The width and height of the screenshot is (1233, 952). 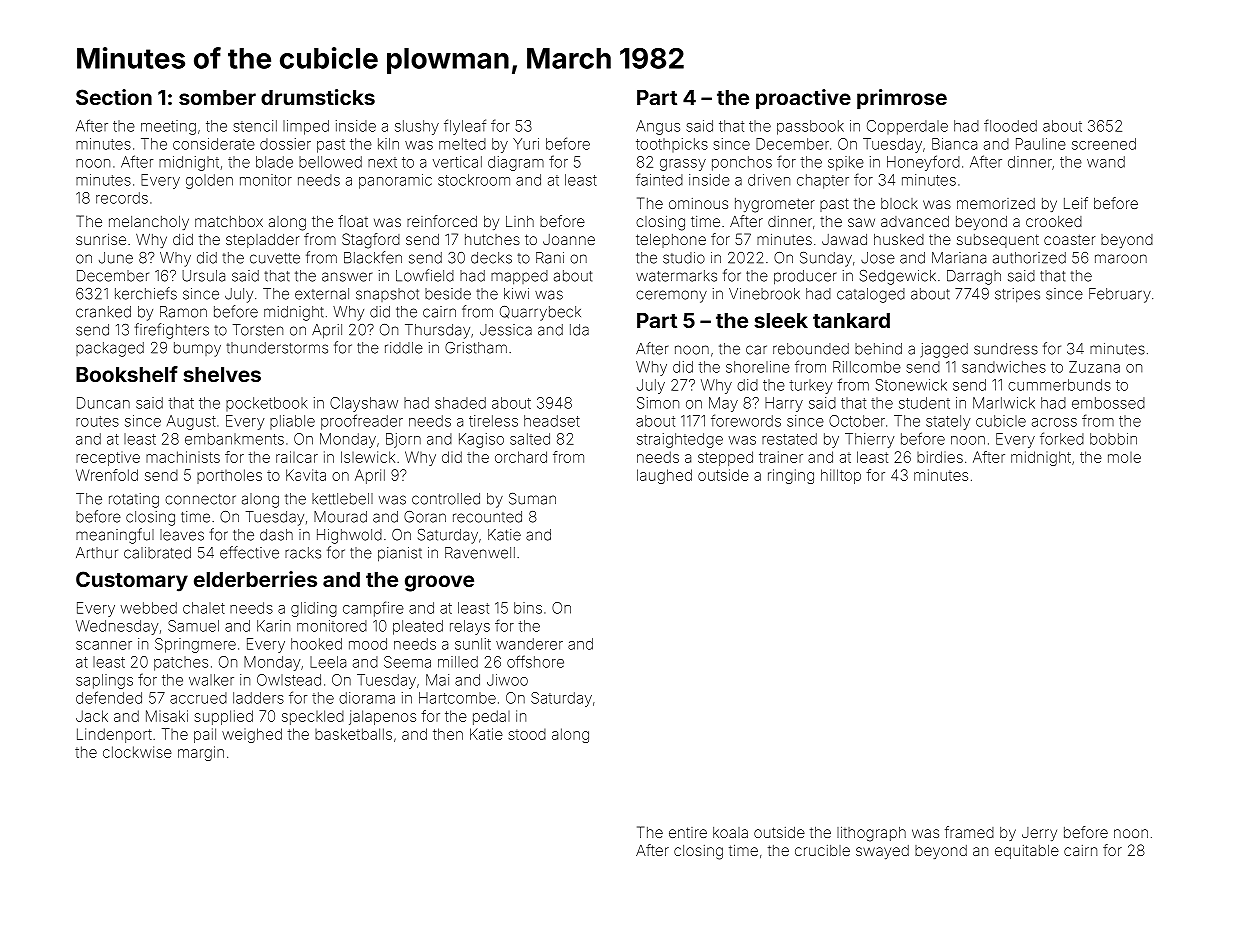 What do you see at coordinates (775, 205) in the screenshot?
I see `hygrometer` at bounding box center [775, 205].
